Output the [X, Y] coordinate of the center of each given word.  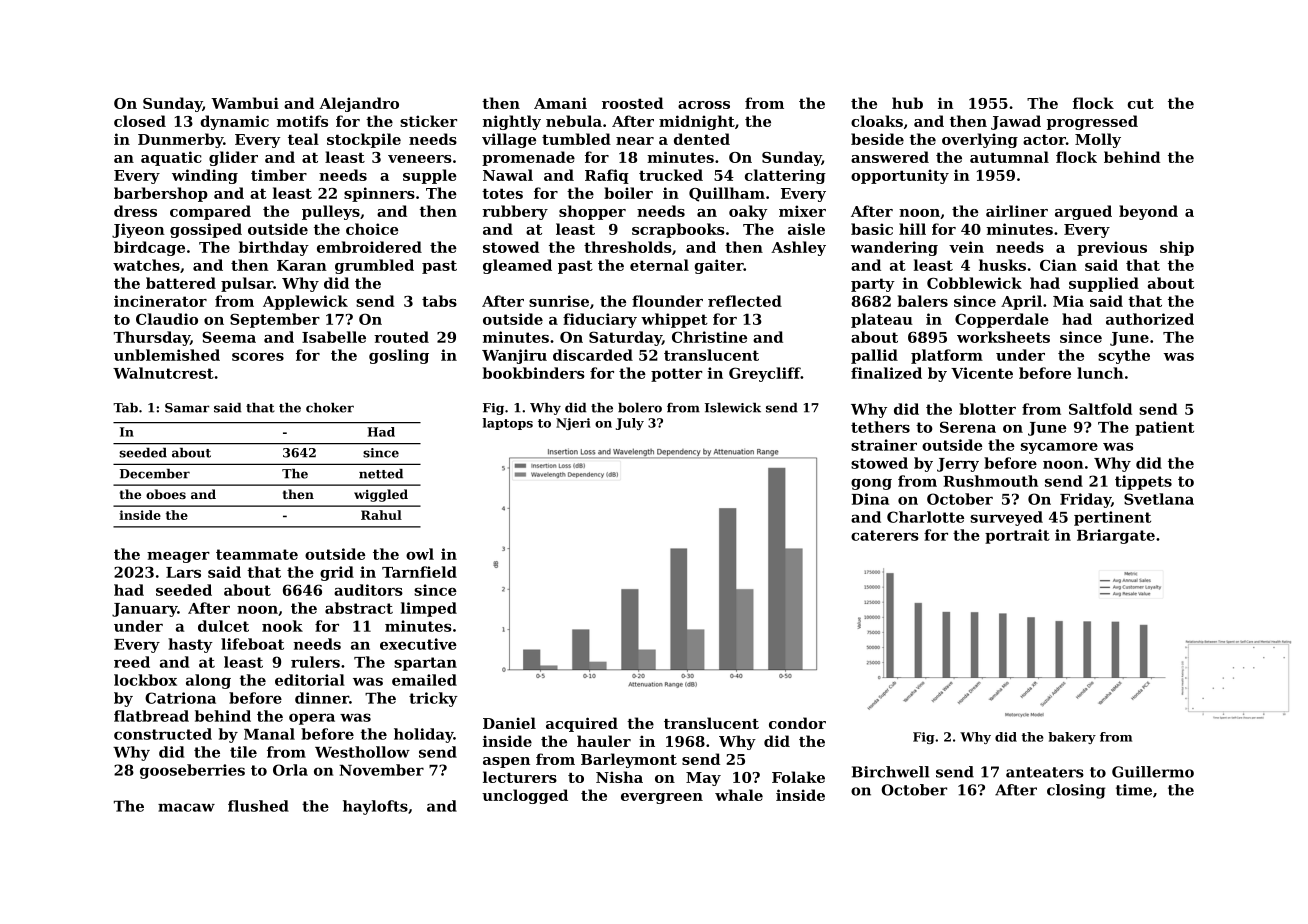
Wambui [245, 103]
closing [1076, 791]
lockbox [145, 680]
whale [739, 795]
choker [330, 408]
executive [418, 644]
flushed [258, 806]
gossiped [206, 230]
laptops [507, 424]
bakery [1072, 738]
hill [912, 229]
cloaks [877, 121]
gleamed [517, 266]
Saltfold [1100, 409]
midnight [697, 122]
